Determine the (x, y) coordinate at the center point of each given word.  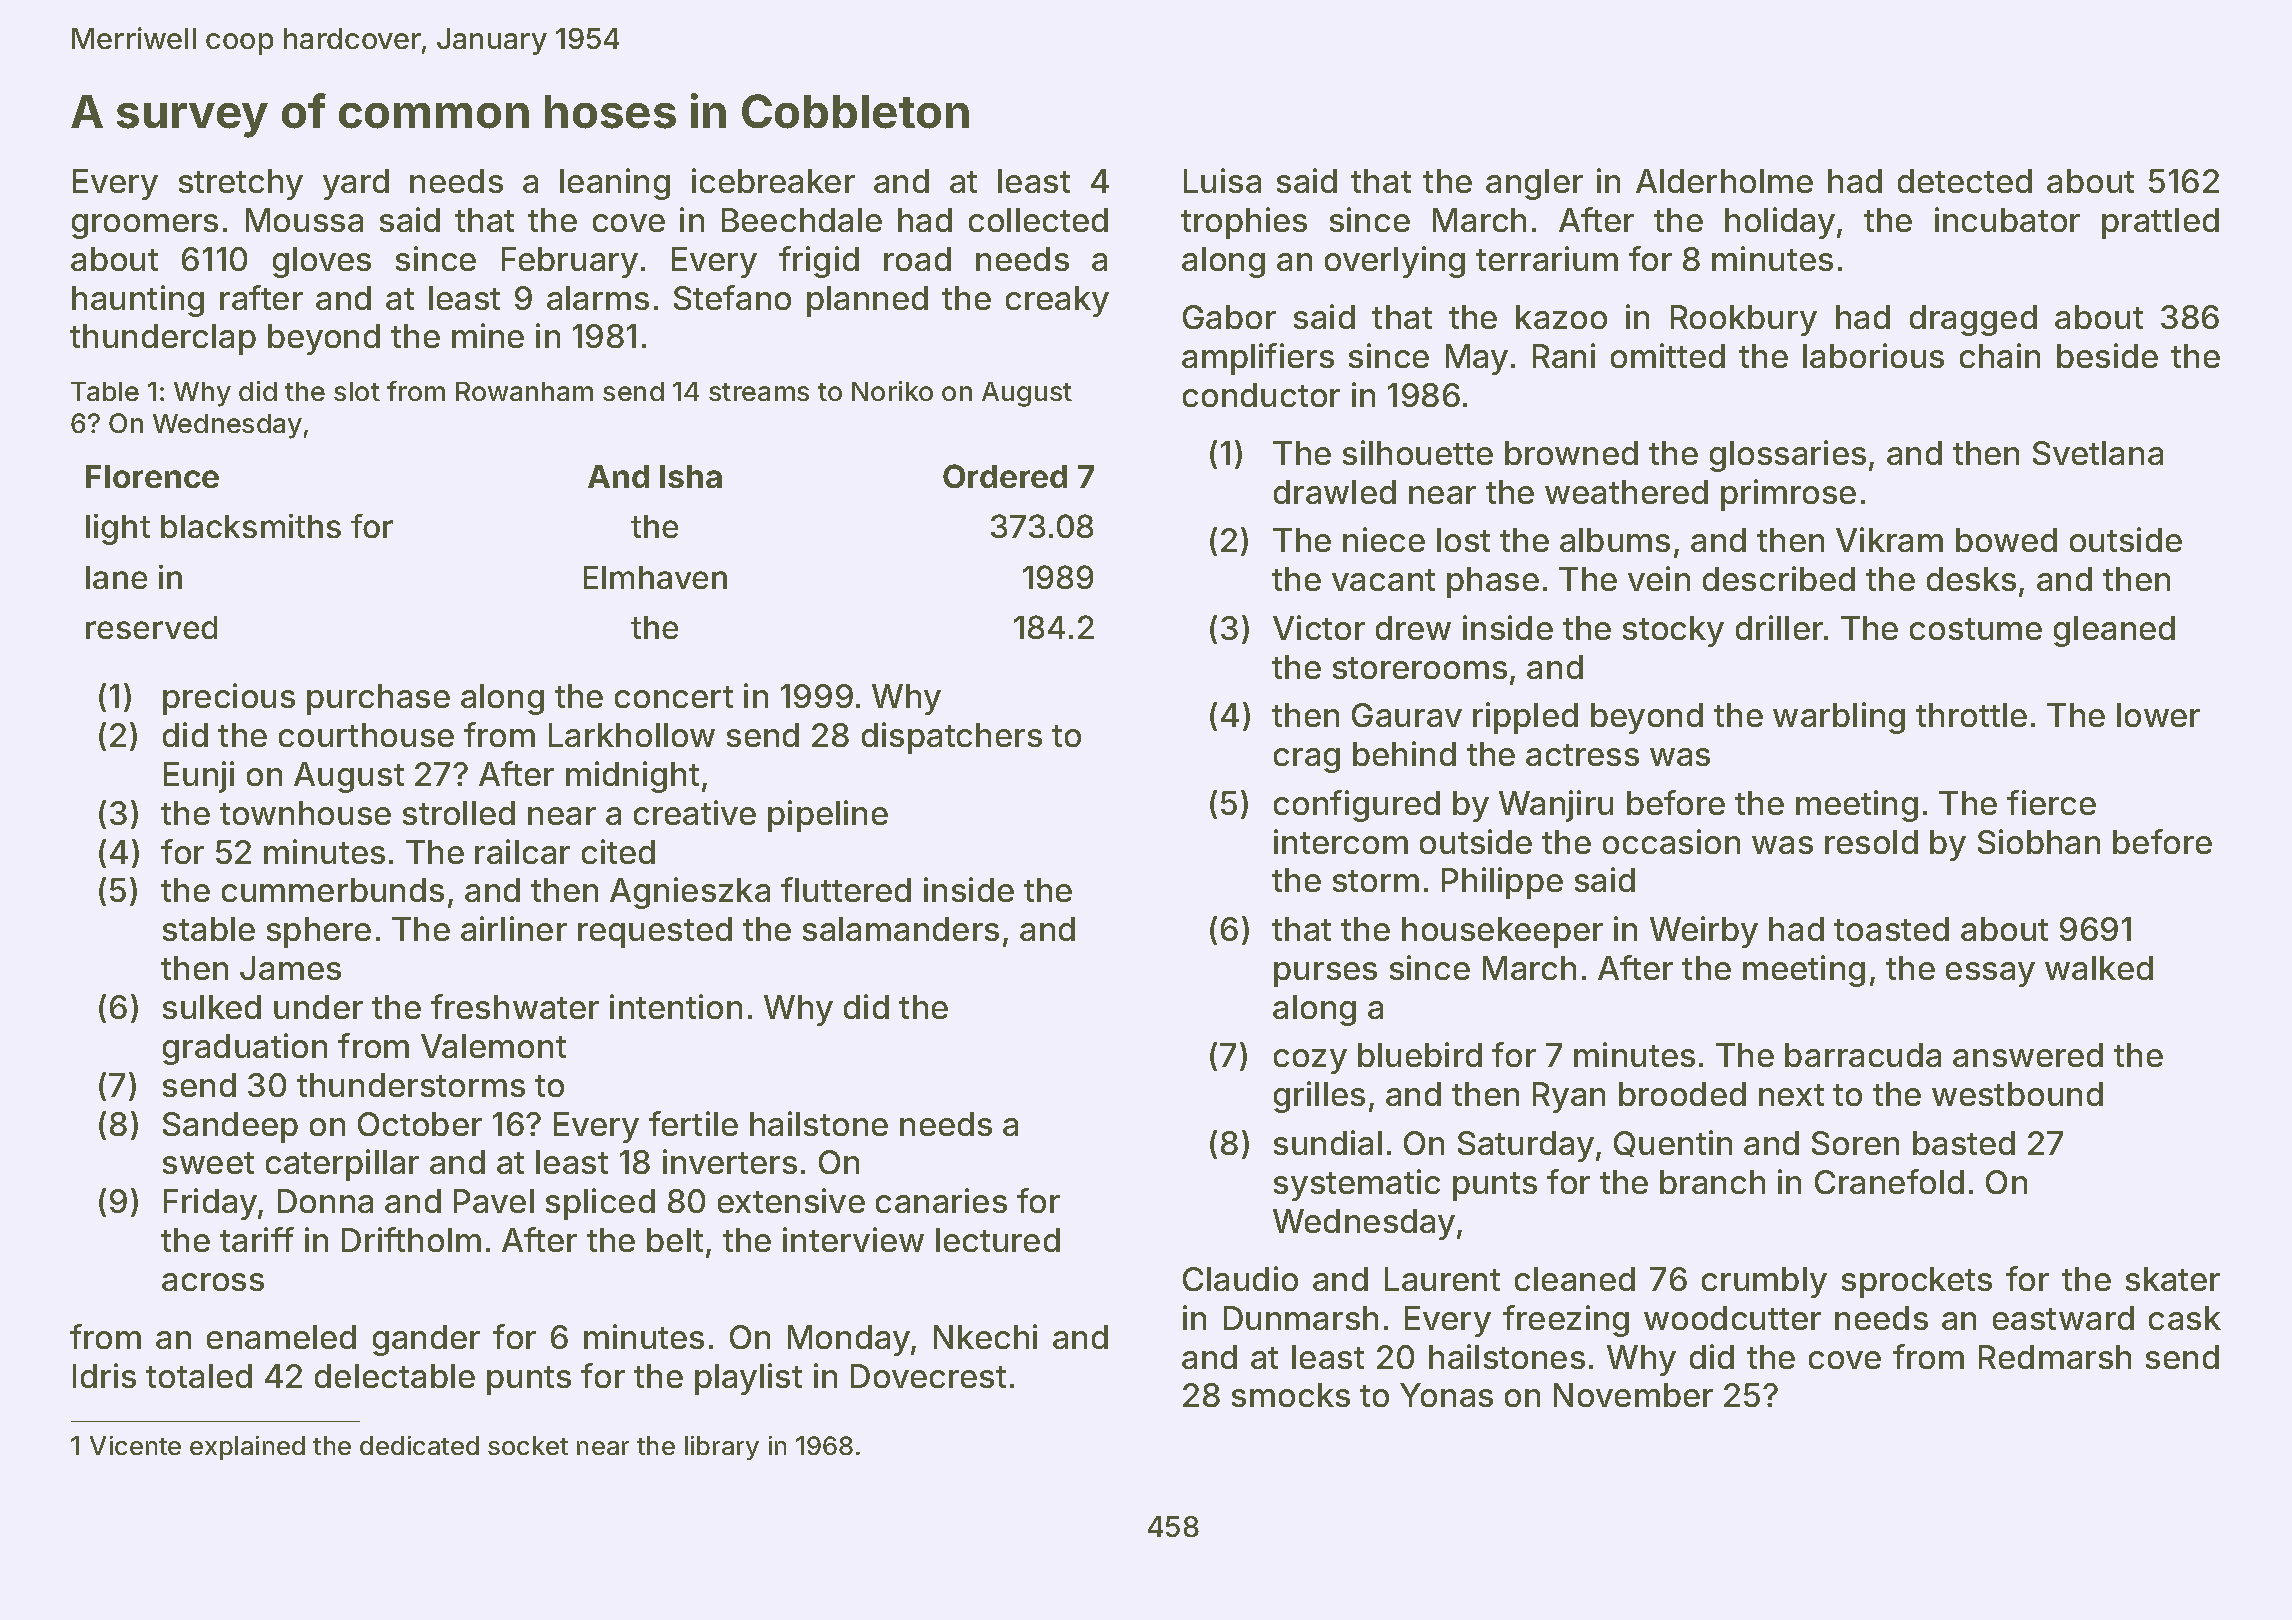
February (570, 262)
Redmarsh (2055, 1357)
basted (1964, 1143)
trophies (1244, 223)
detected (1965, 181)
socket (528, 1445)
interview (853, 1239)
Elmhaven (655, 577)
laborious (1873, 355)
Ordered (1005, 476)
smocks (1291, 1395)
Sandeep (230, 1127)
